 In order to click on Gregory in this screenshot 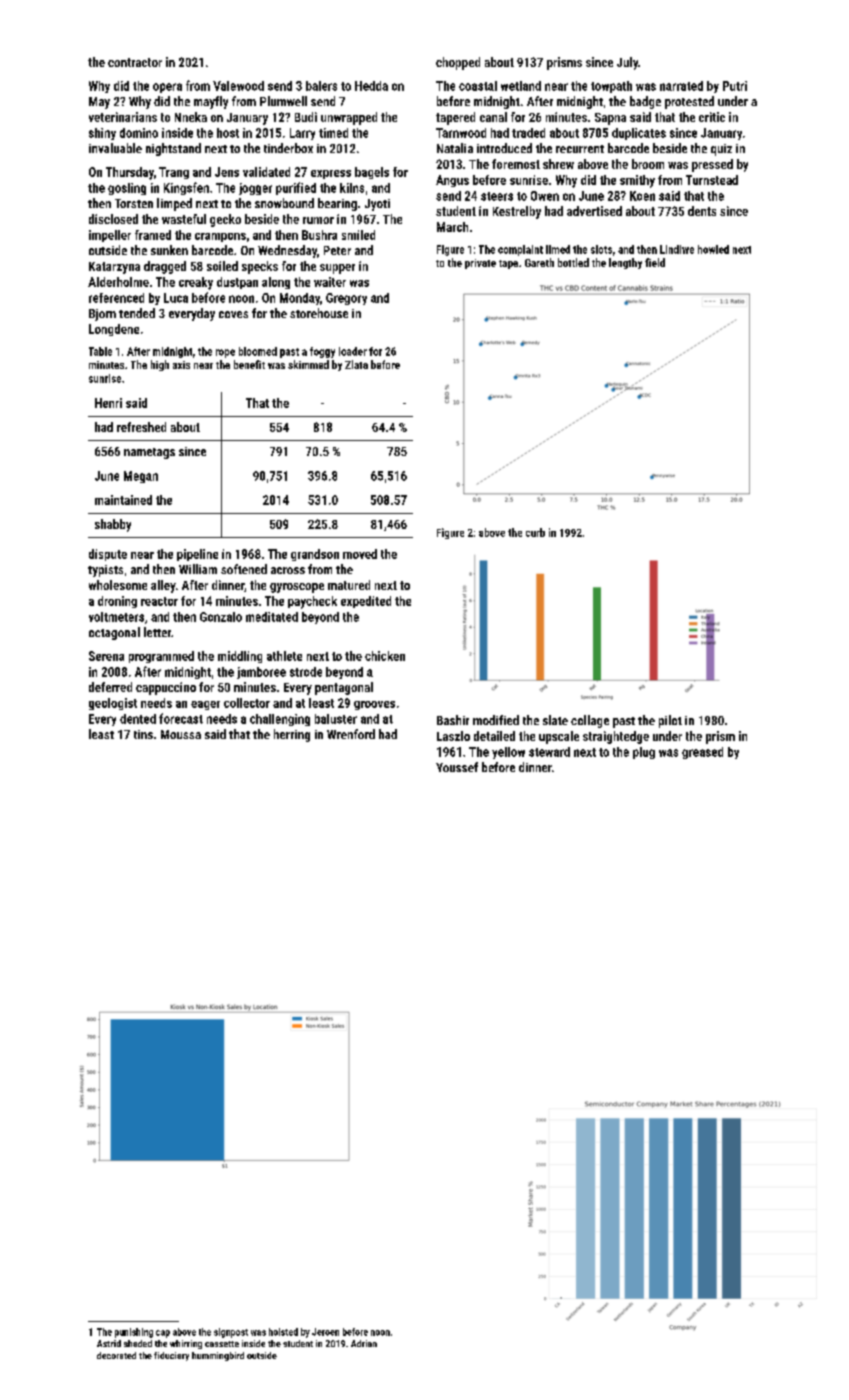, I will do `click(346, 299)`.
